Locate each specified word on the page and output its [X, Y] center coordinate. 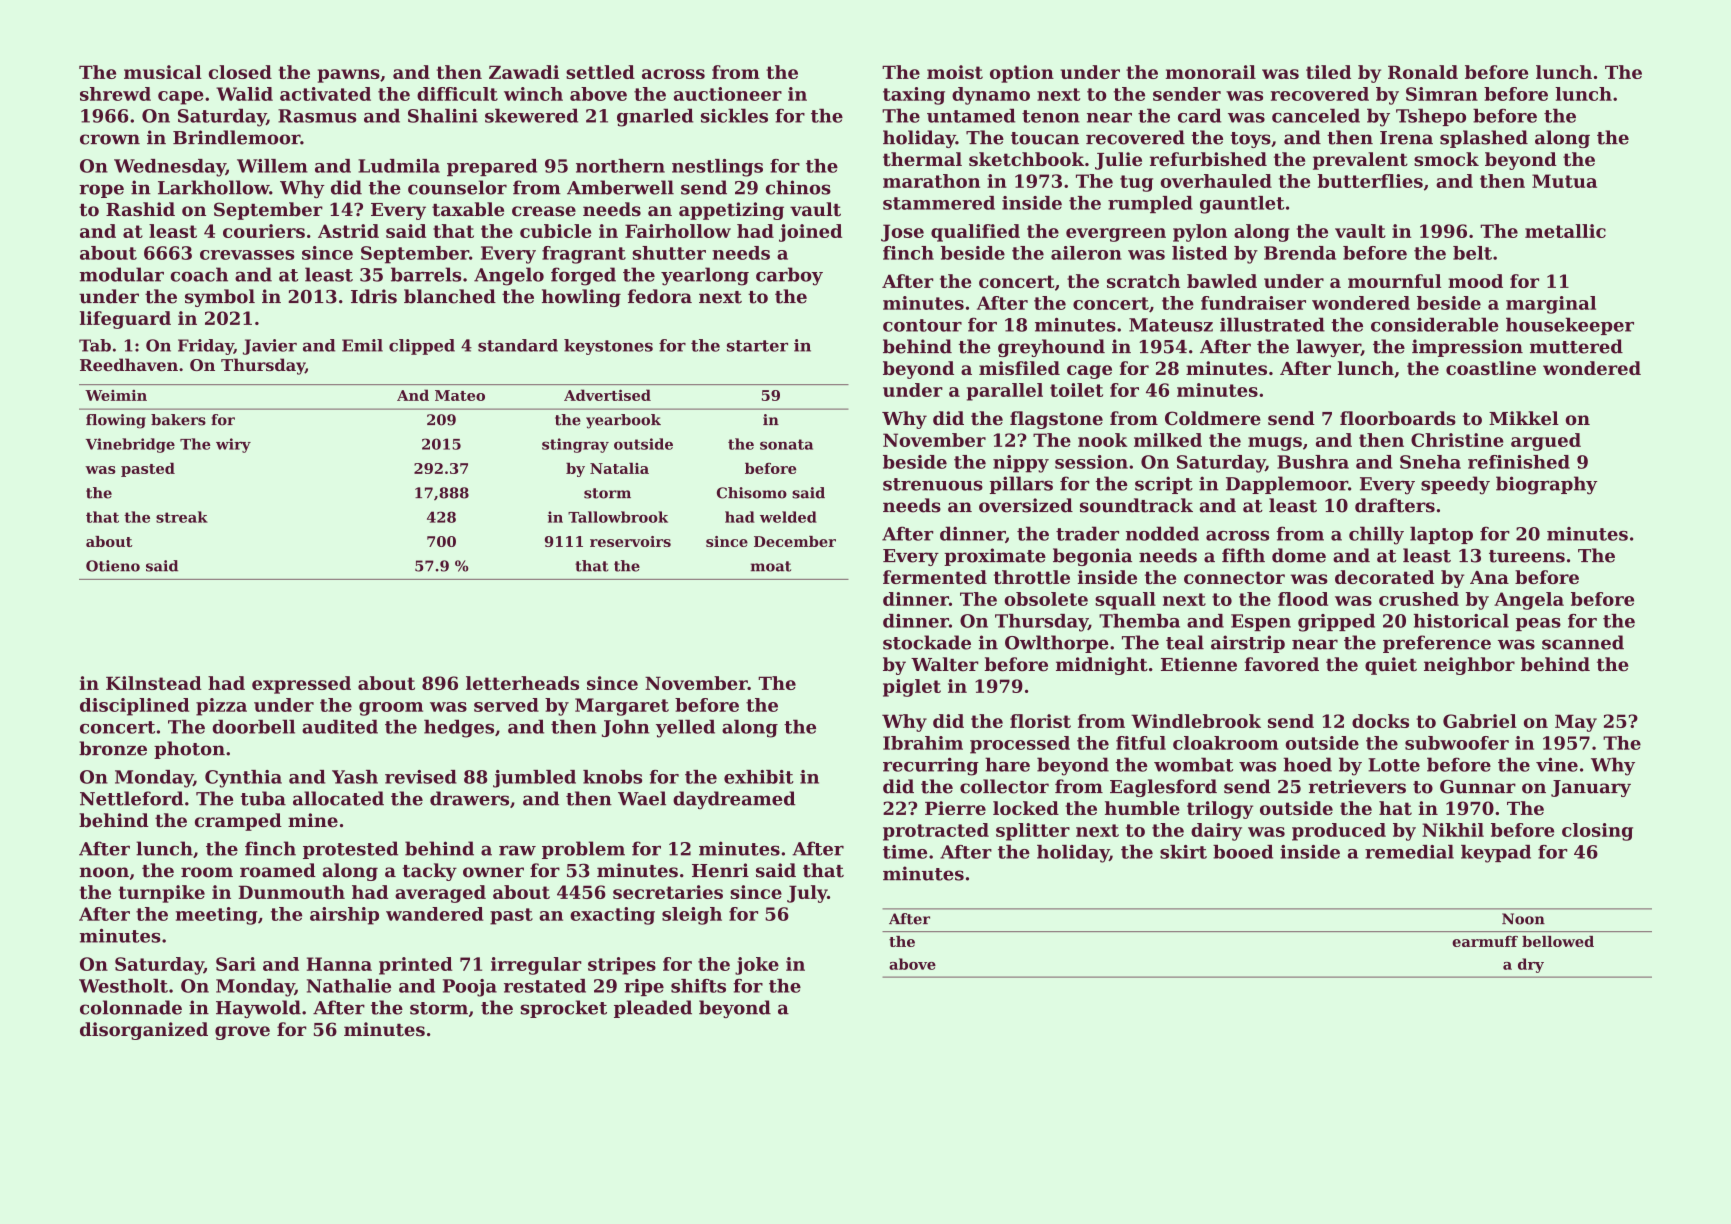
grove [242, 1033]
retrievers [1357, 786]
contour [922, 325]
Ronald [1423, 72]
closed [240, 72]
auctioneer [728, 94]
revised [421, 777]
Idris [374, 296]
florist [1040, 721]
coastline [1491, 368]
